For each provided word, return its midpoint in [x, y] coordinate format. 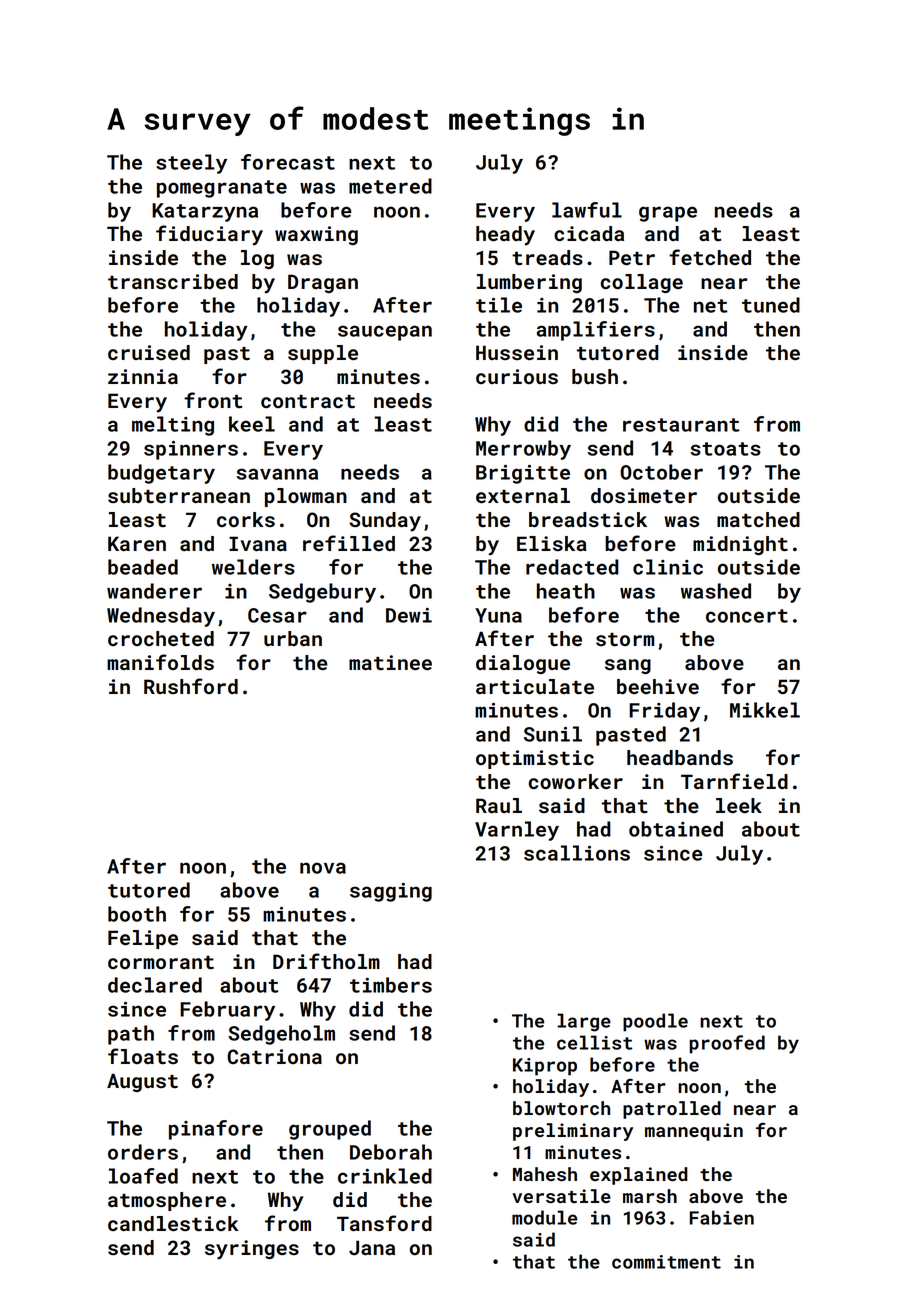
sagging [391, 892]
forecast [288, 162]
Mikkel [765, 710]
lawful [587, 210]
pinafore [216, 1130]
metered [390, 186]
